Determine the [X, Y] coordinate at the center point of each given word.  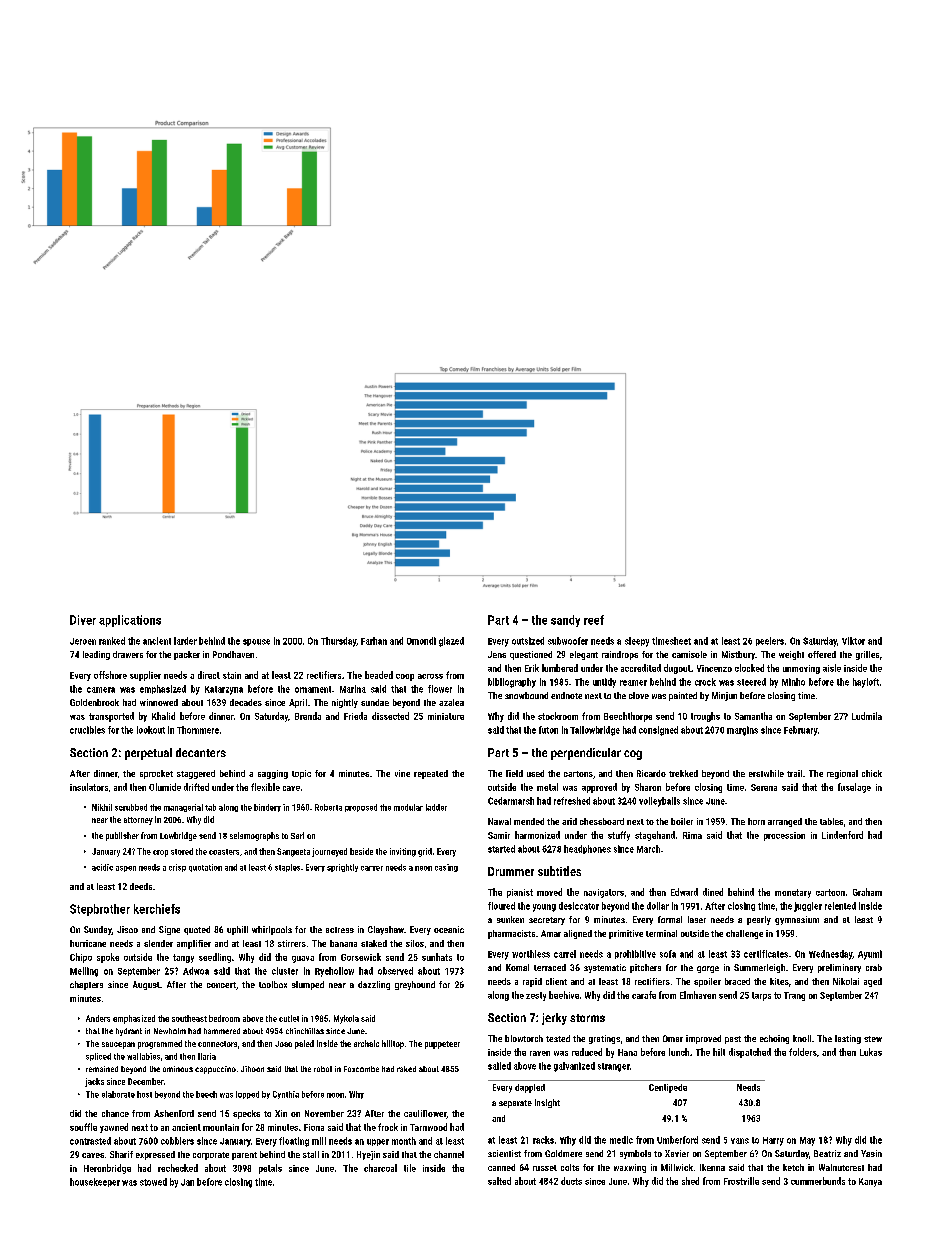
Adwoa [196, 971]
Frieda [355, 716]
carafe [644, 995]
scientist [504, 1153]
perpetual [148, 754]
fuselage [854, 788]
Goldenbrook [94, 702]
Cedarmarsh [511, 801]
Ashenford [174, 1113]
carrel [565, 954]
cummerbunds [818, 1181]
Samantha [753, 716]
